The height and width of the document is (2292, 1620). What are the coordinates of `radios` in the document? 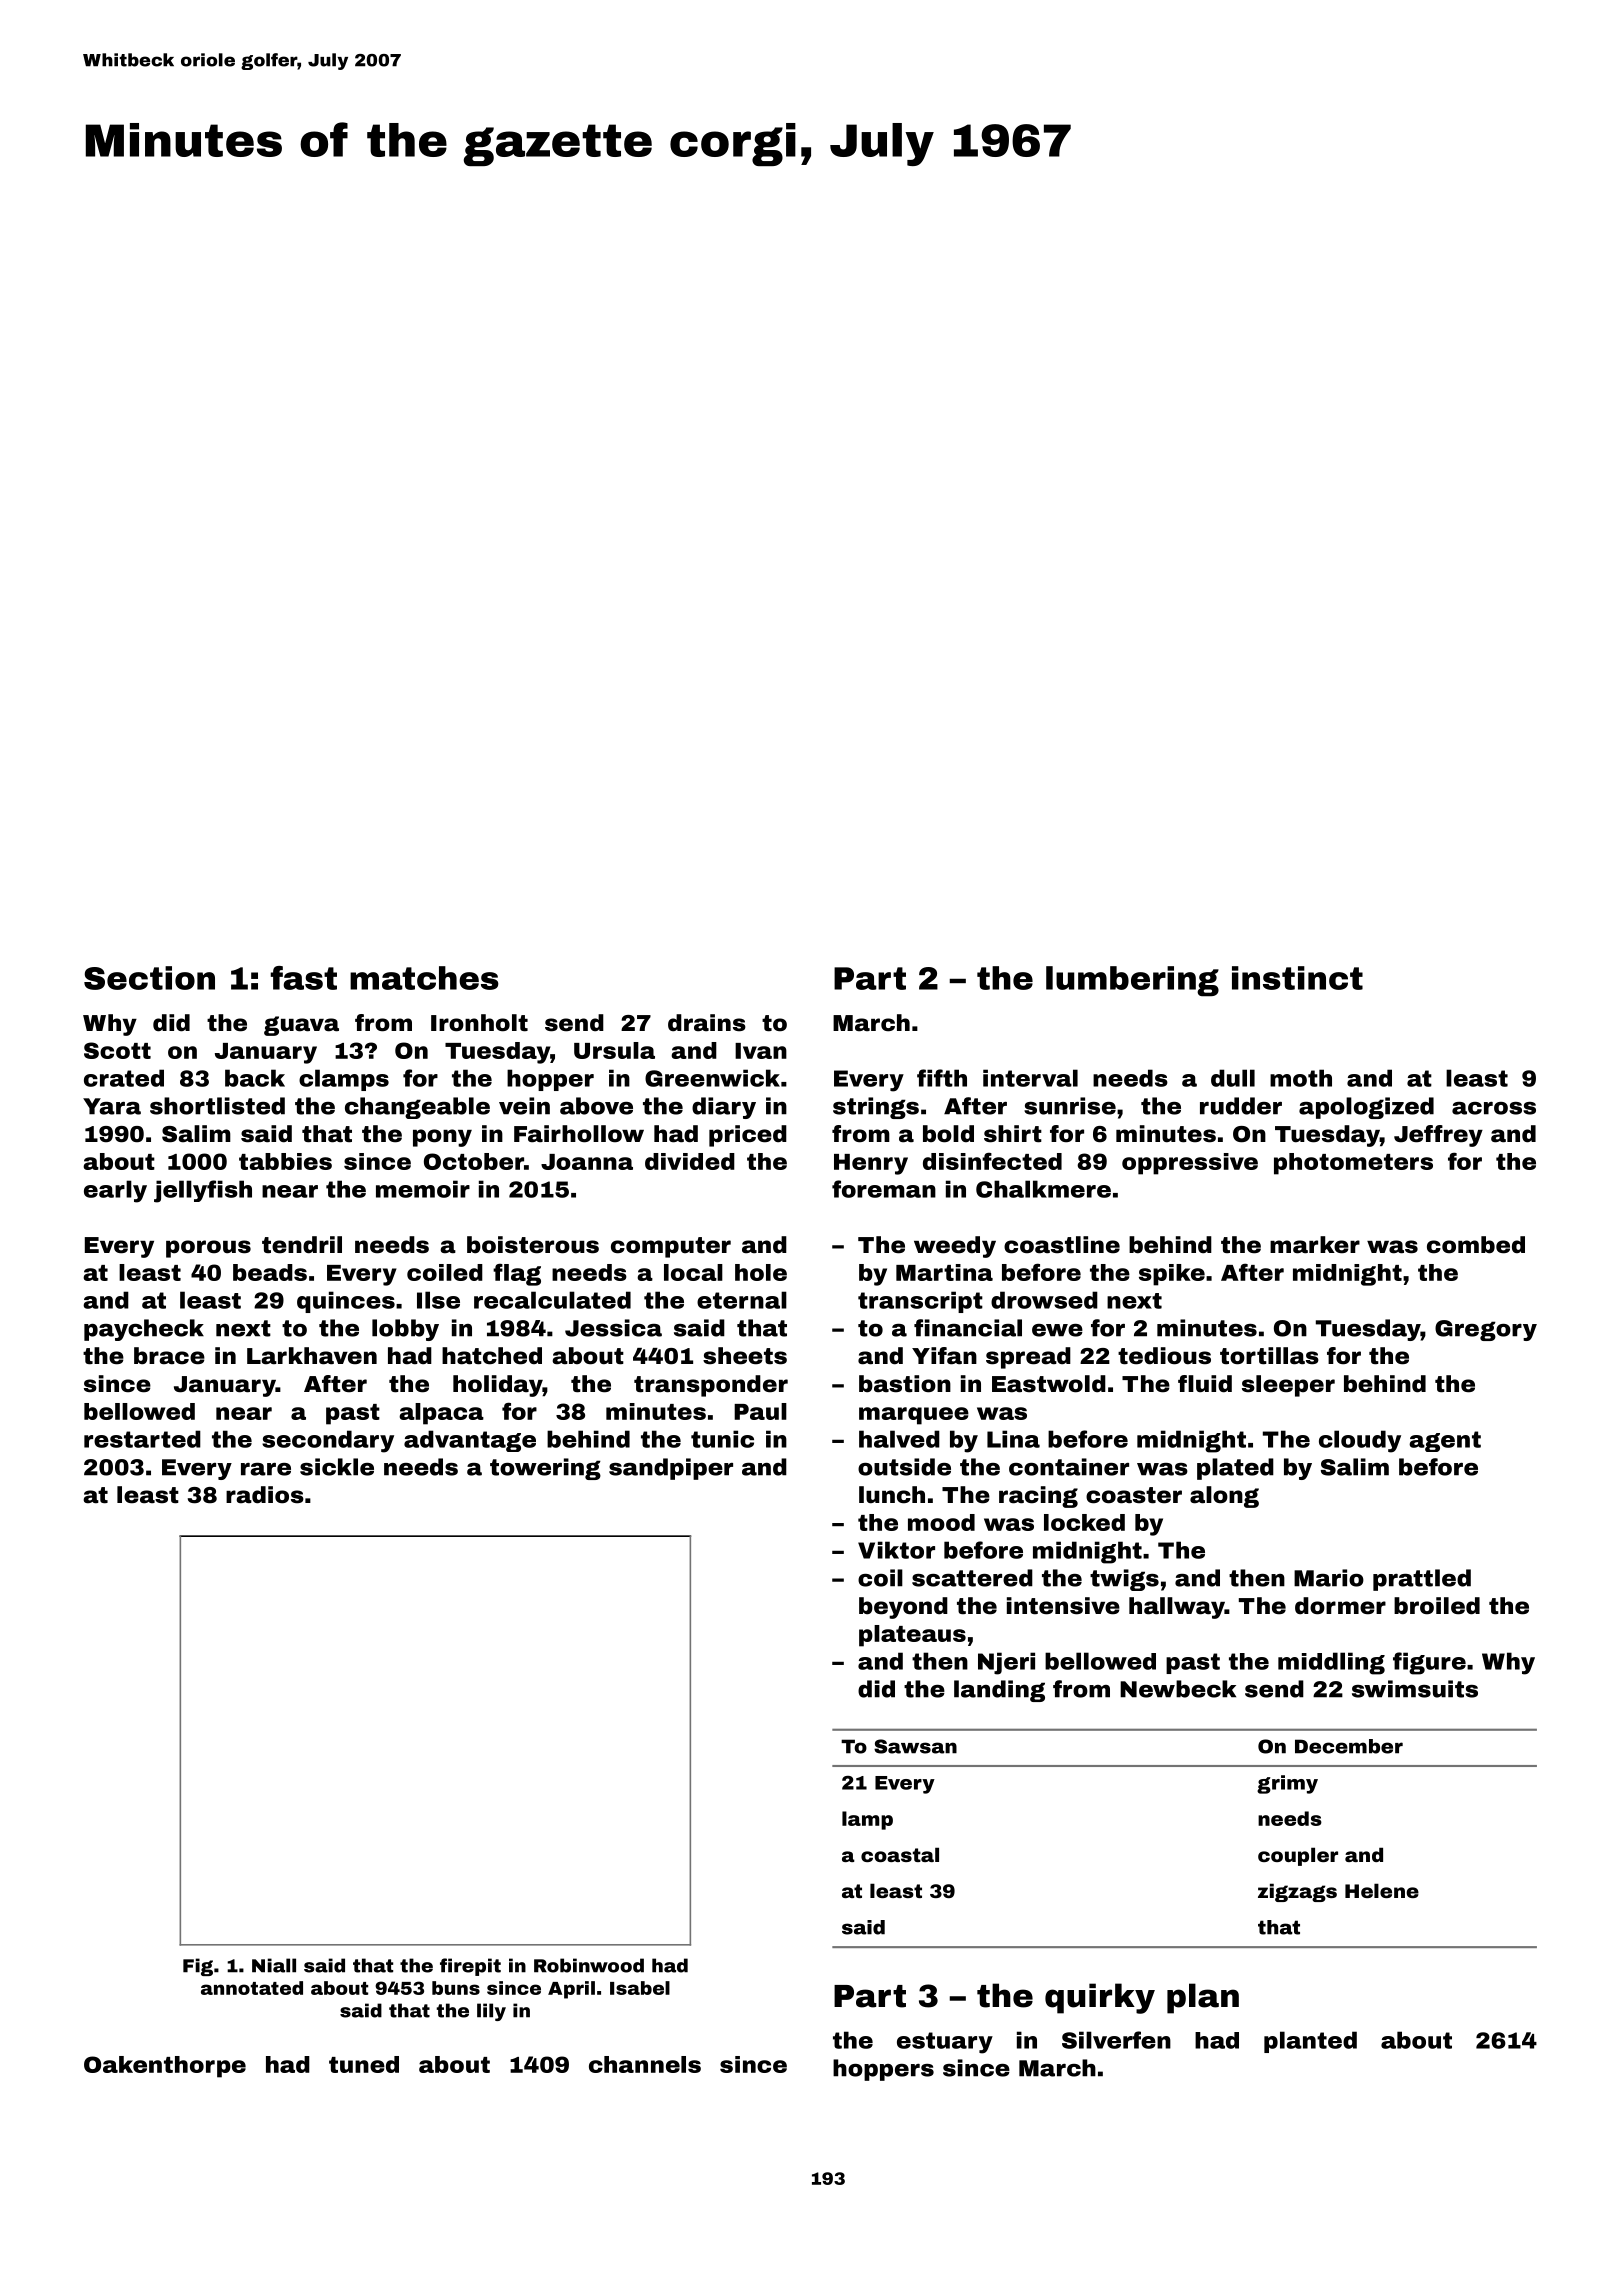 It's located at (265, 1495).
